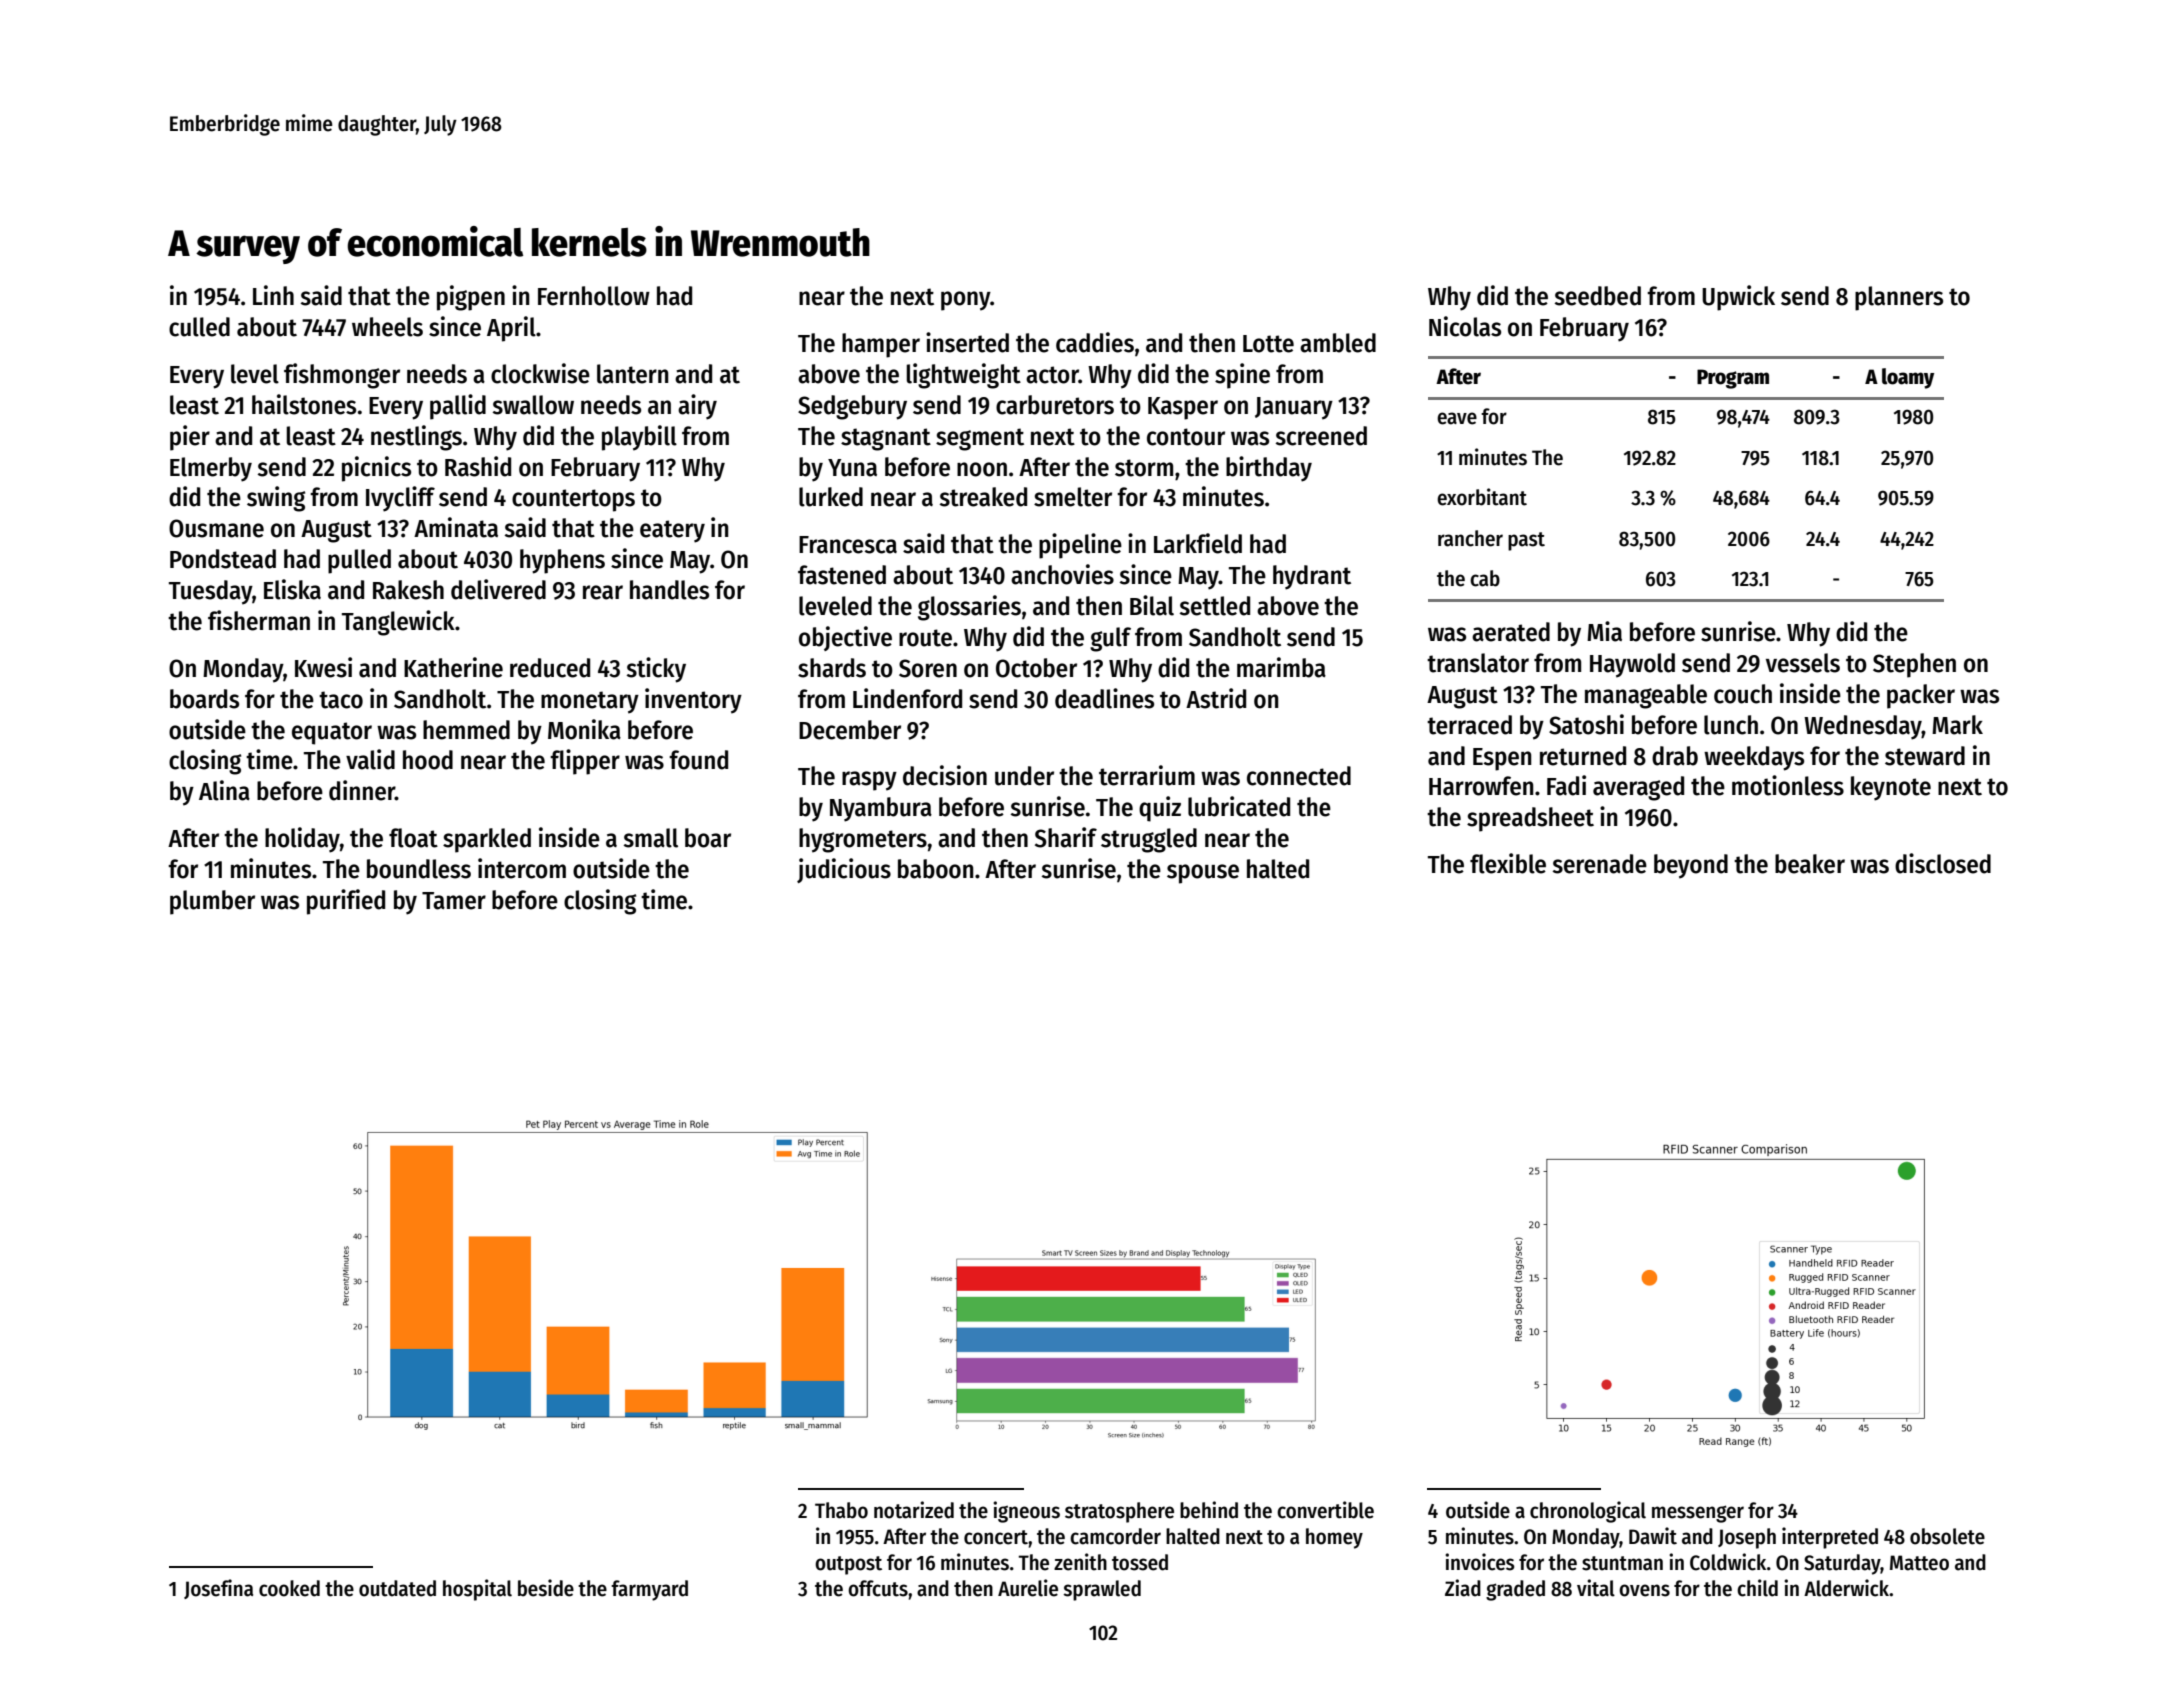  What do you see at coordinates (672, 531) in the screenshot?
I see `eatery` at bounding box center [672, 531].
